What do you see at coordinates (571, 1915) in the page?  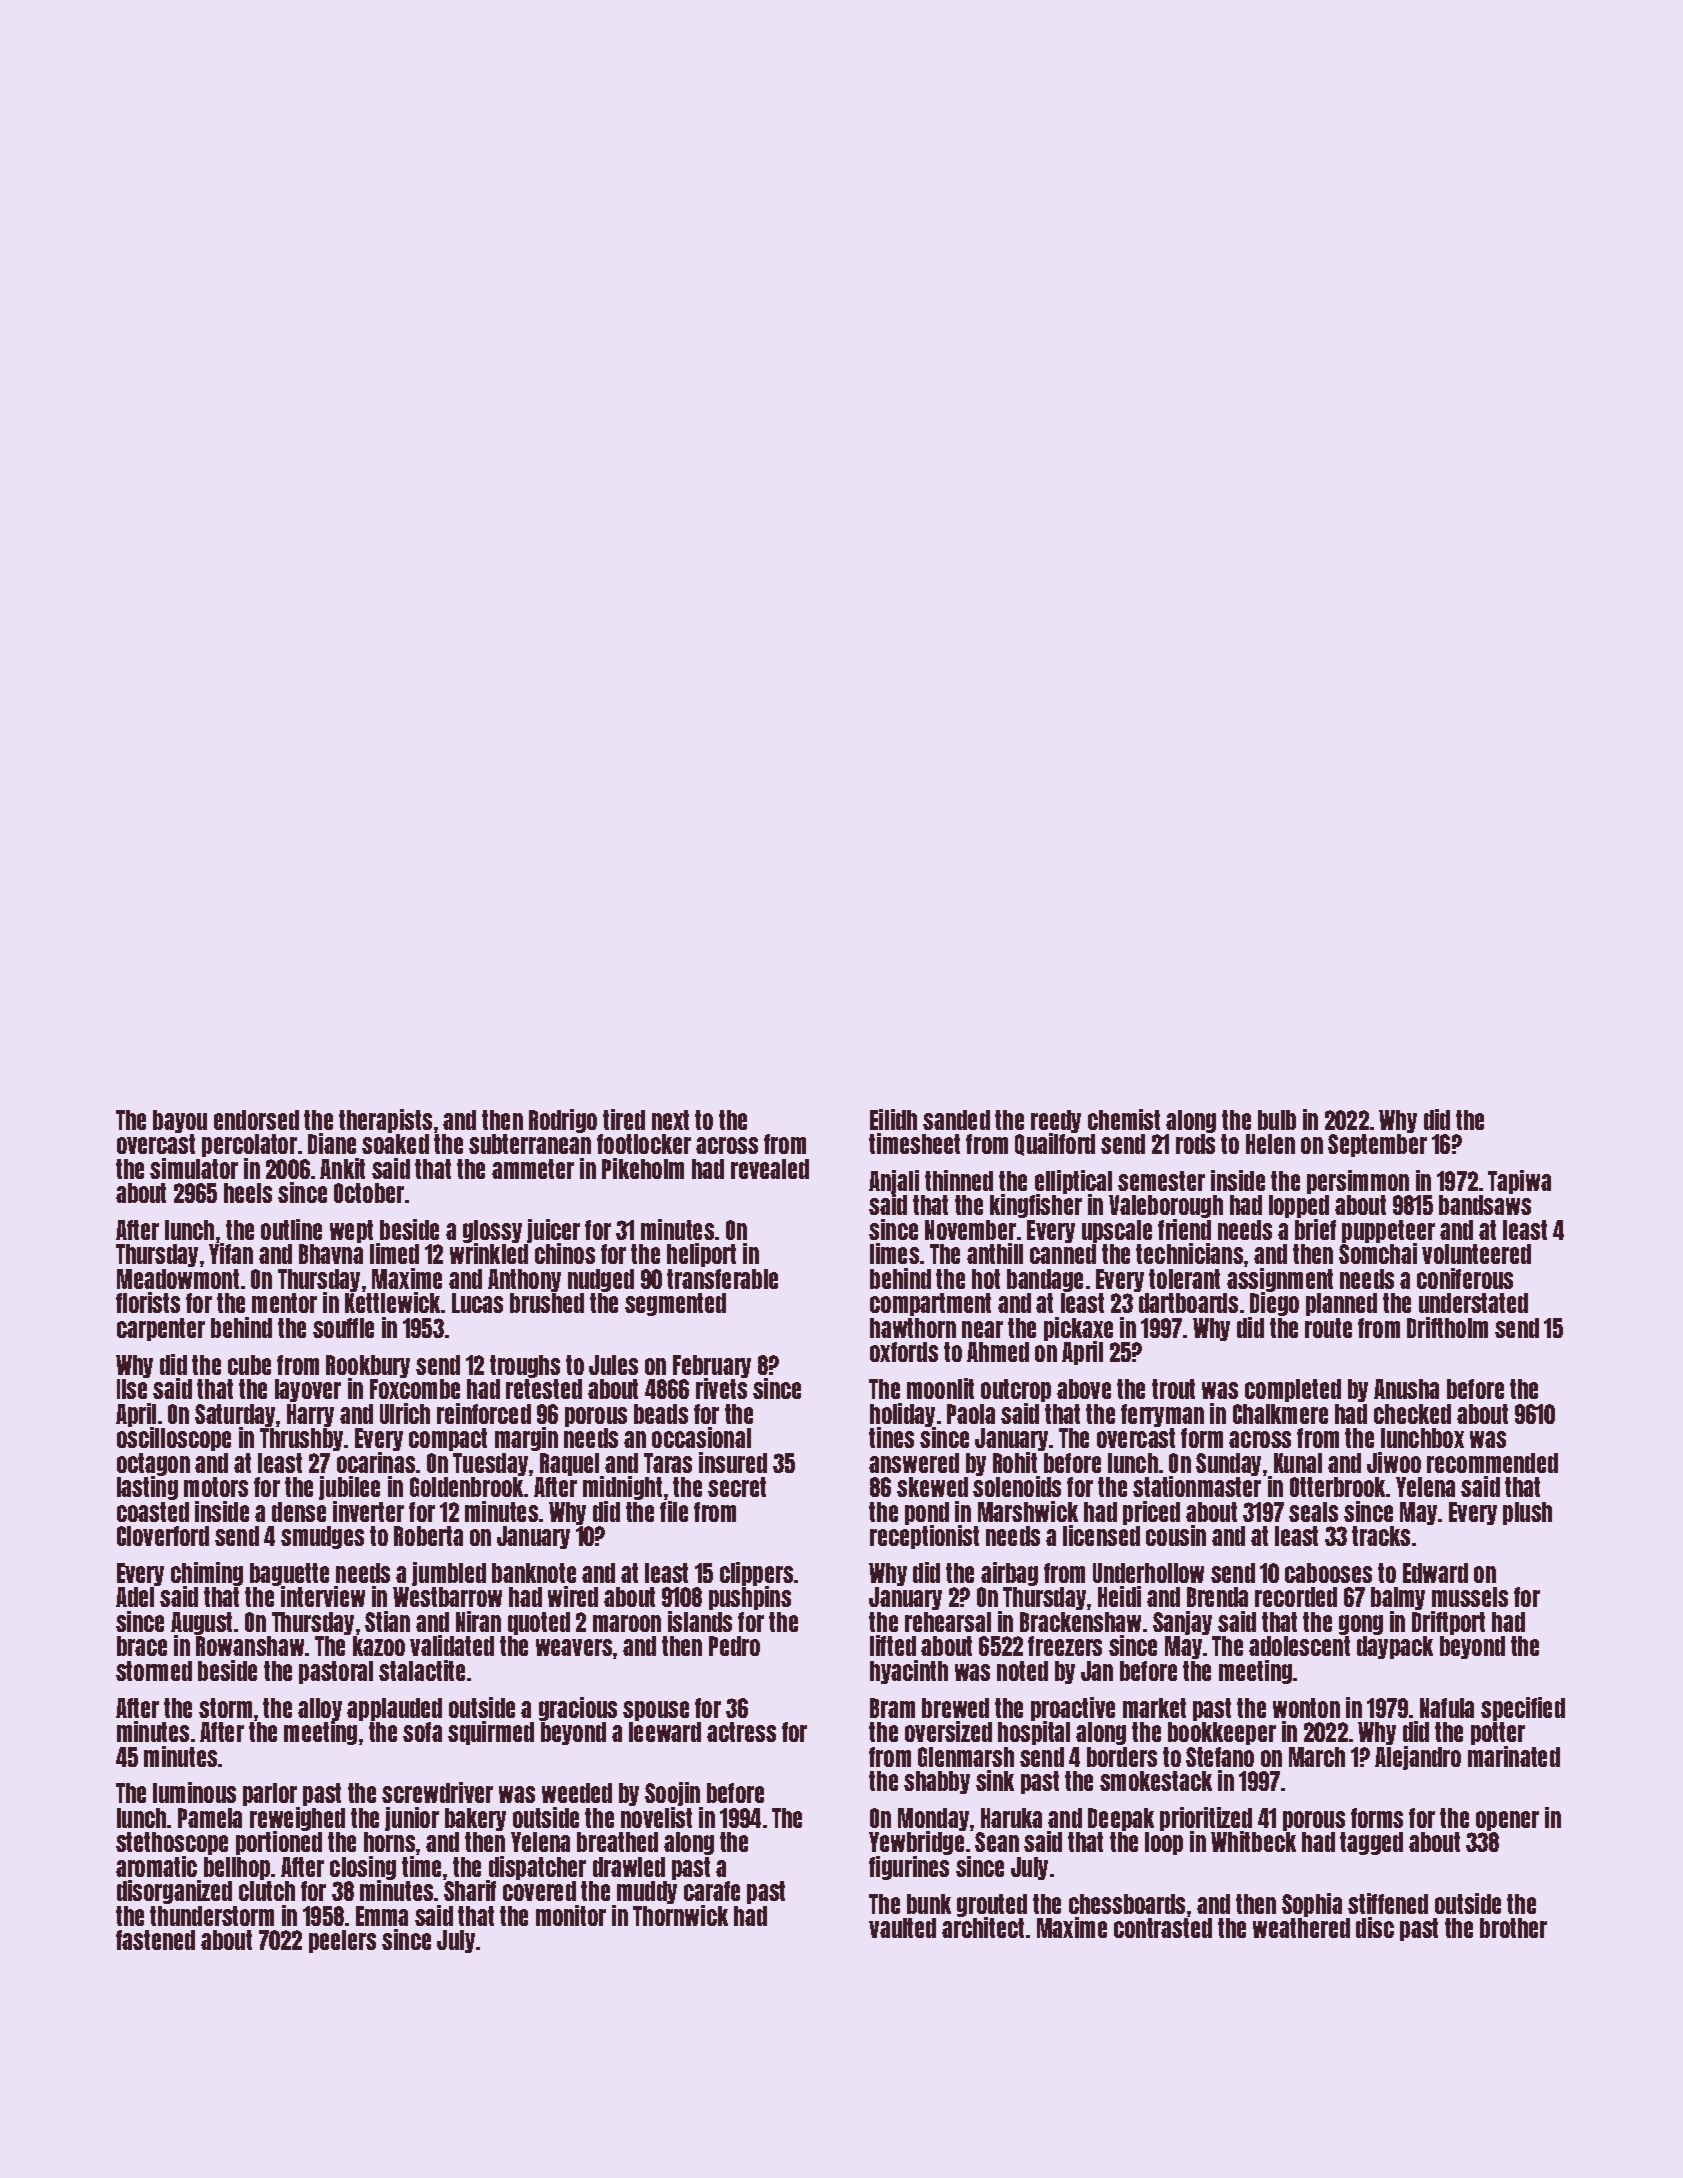 I see `monitor` at bounding box center [571, 1915].
